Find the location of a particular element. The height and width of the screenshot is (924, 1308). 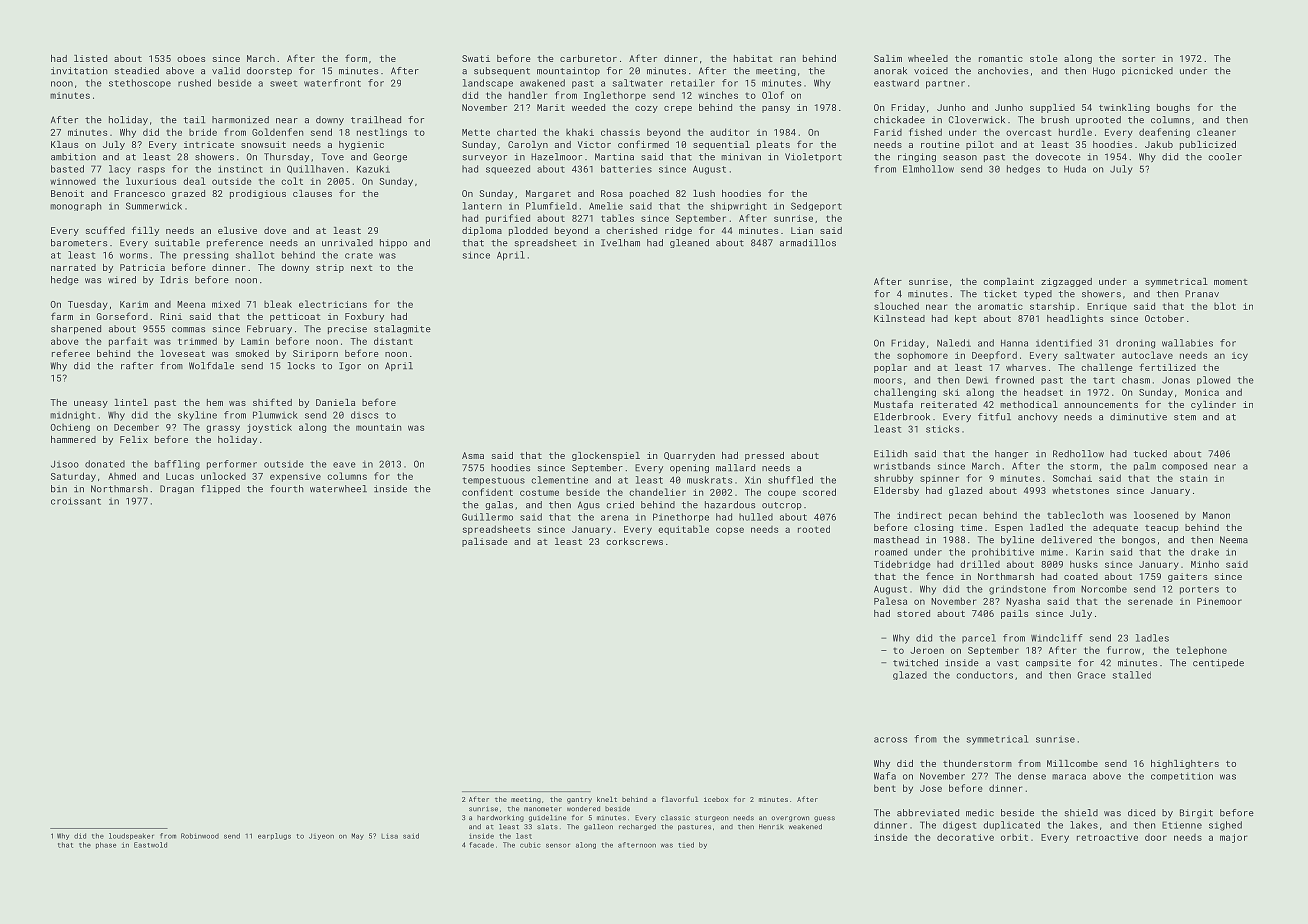

Guillermo is located at coordinates (487, 517).
